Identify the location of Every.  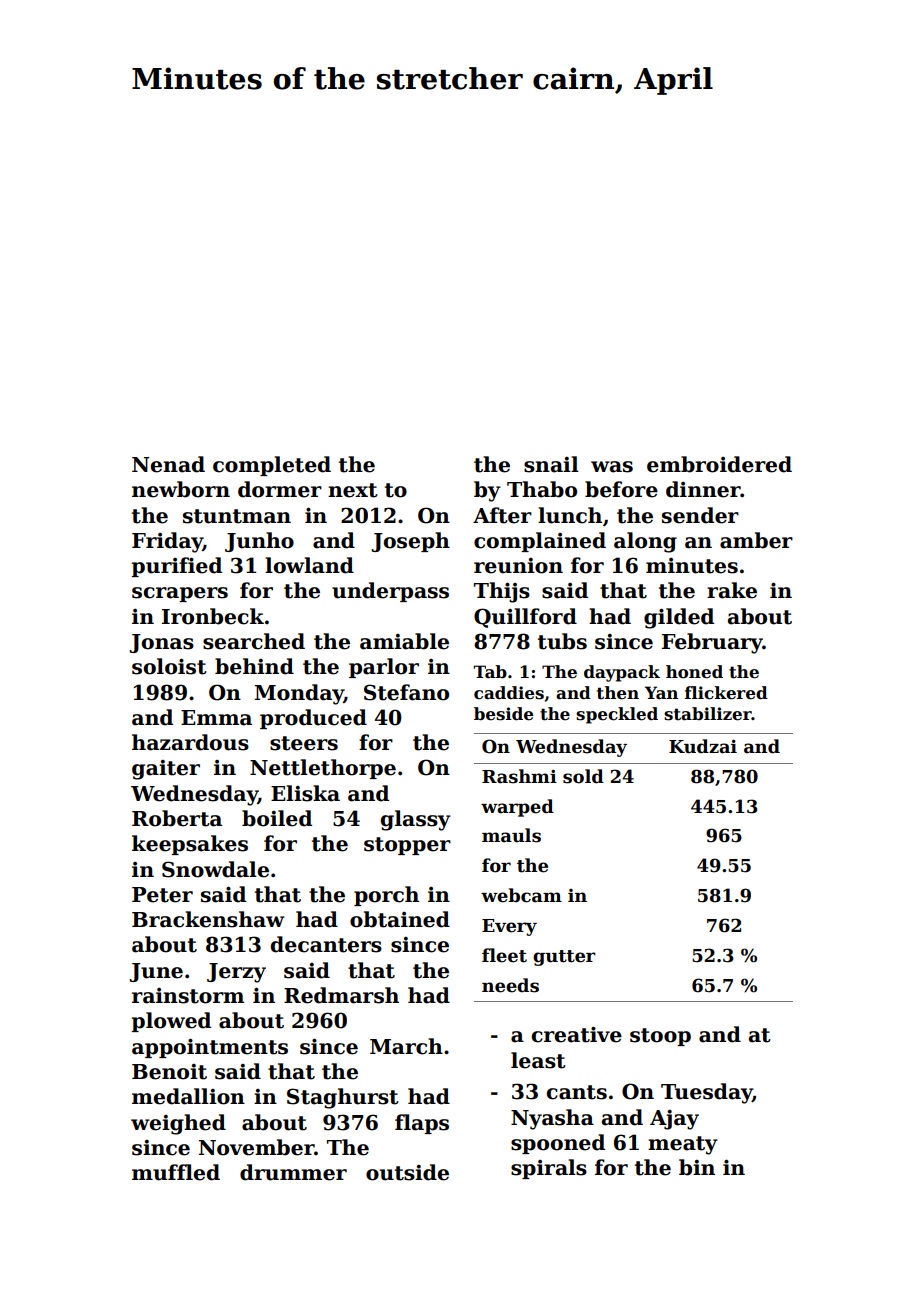
(509, 927).
